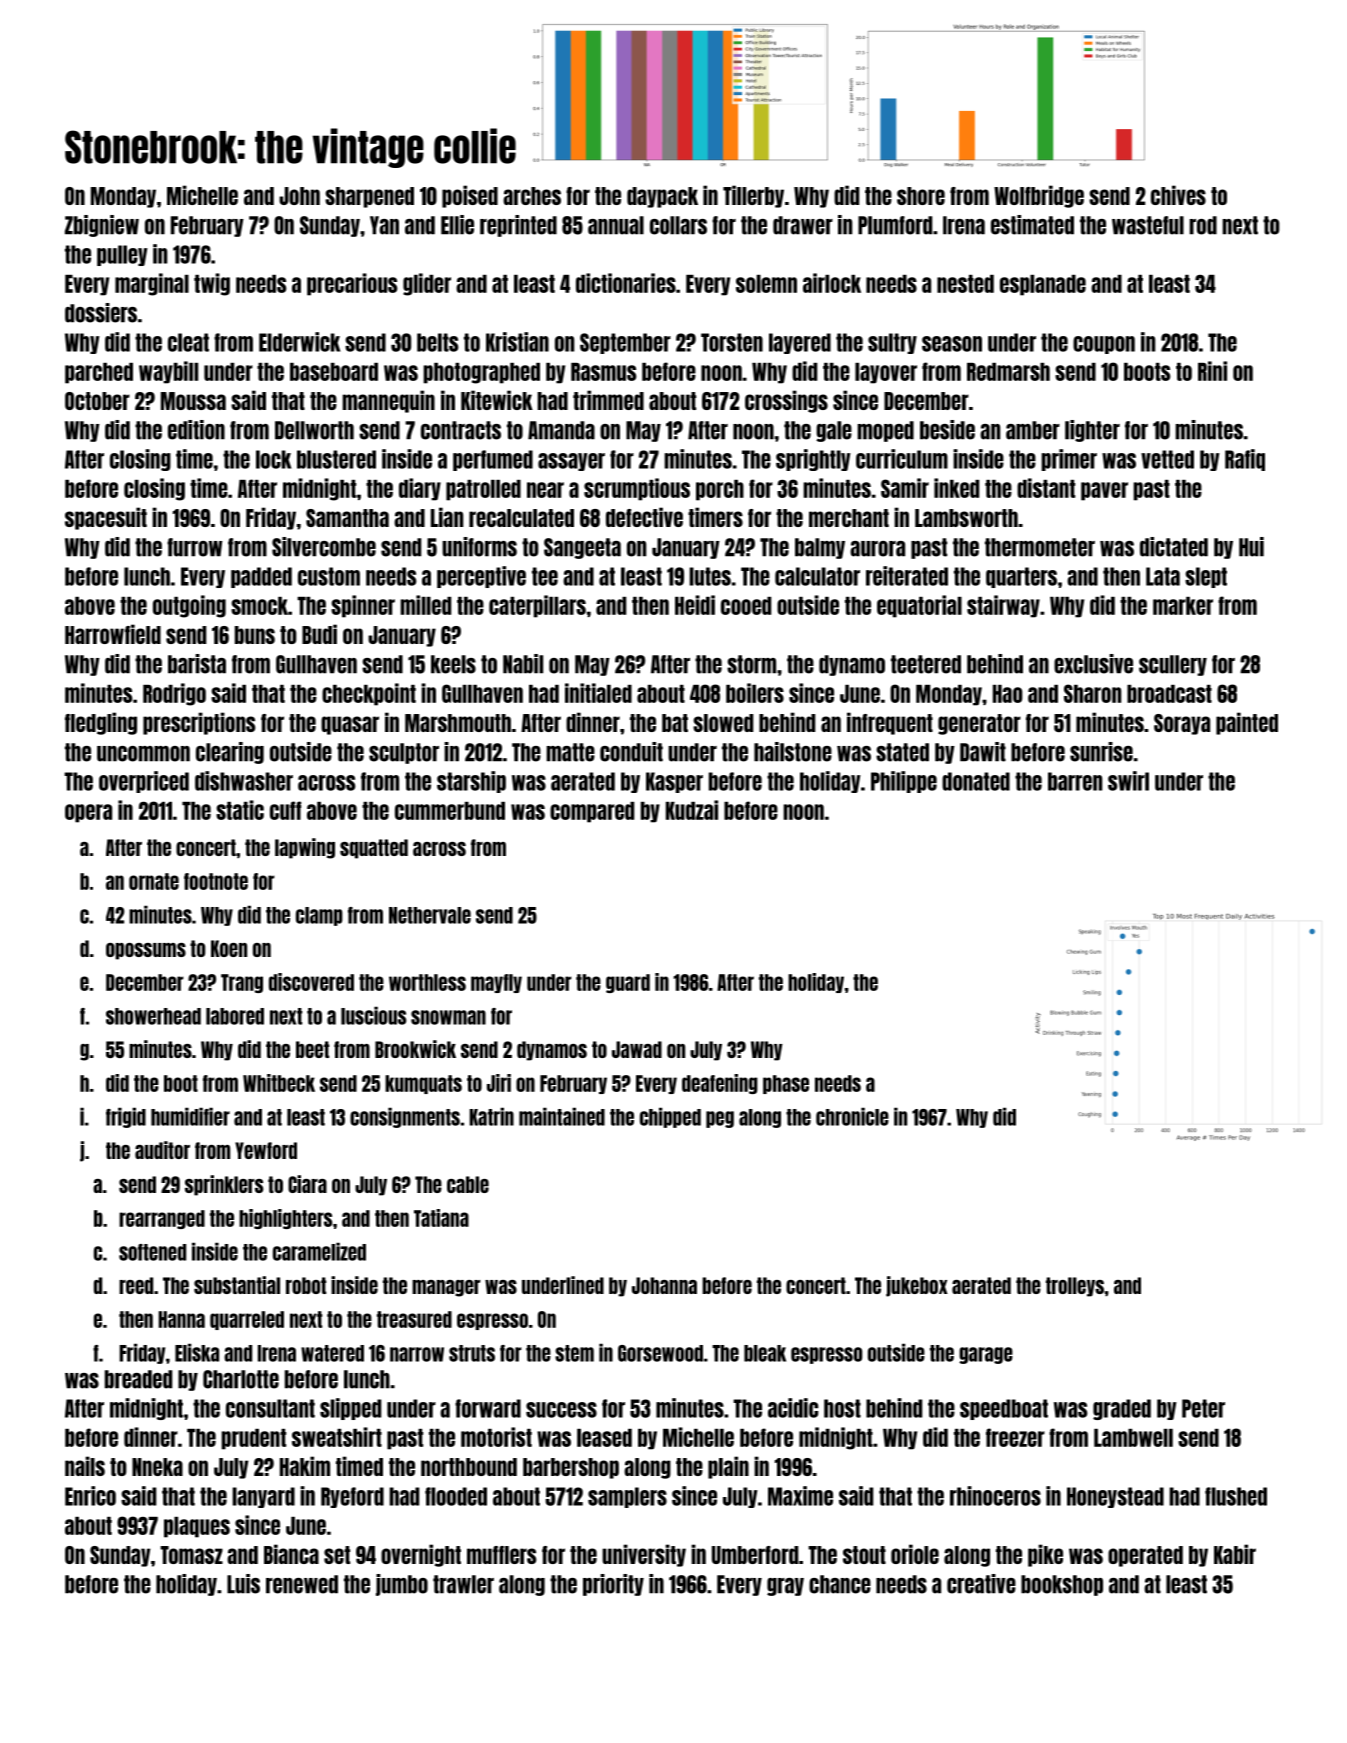 The image size is (1347, 1743). What do you see at coordinates (194, 547) in the document?
I see `furrow` at bounding box center [194, 547].
